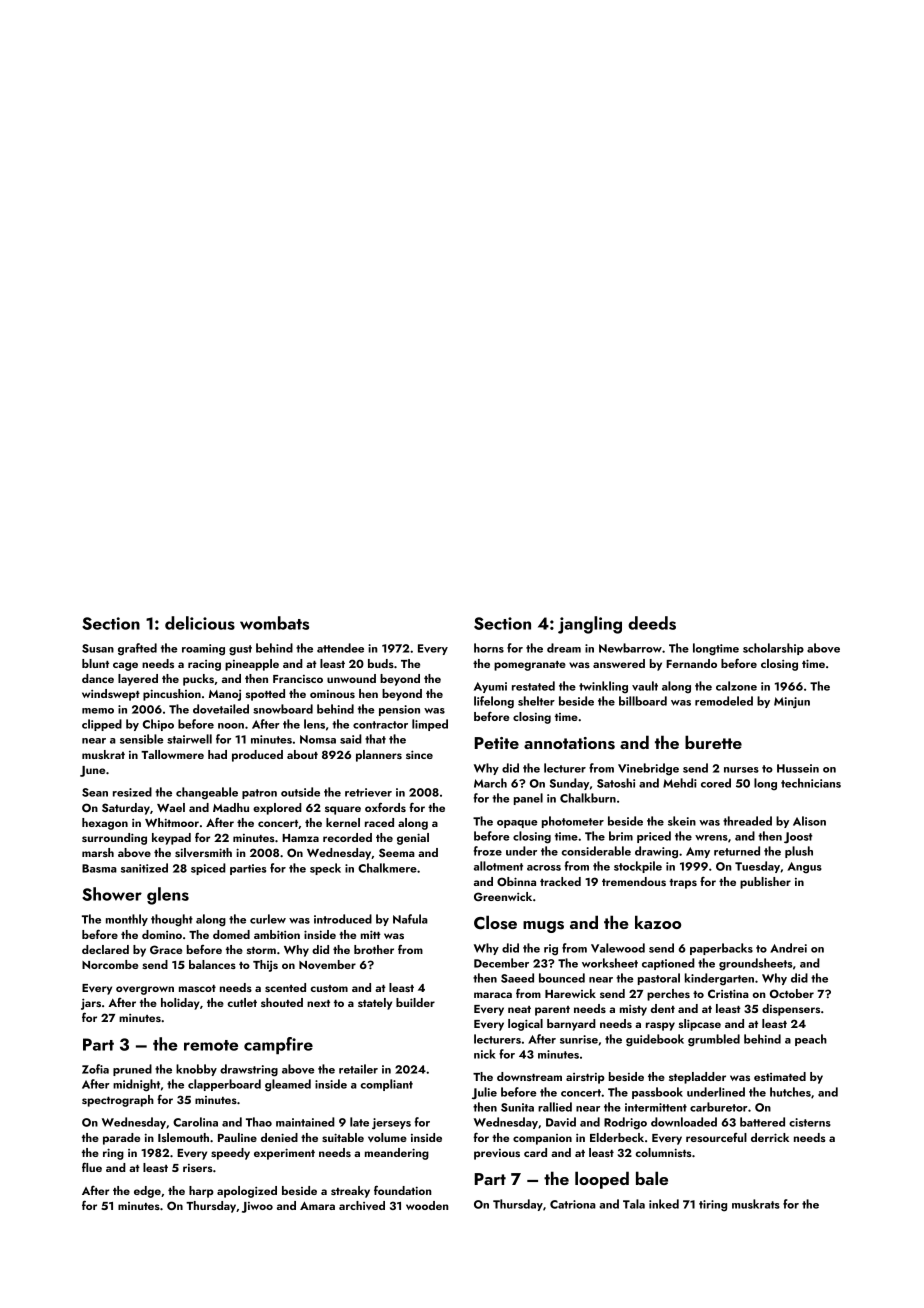 This document has width=924, height=1308. What do you see at coordinates (668, 964) in the document?
I see `captioned` at bounding box center [668, 964].
